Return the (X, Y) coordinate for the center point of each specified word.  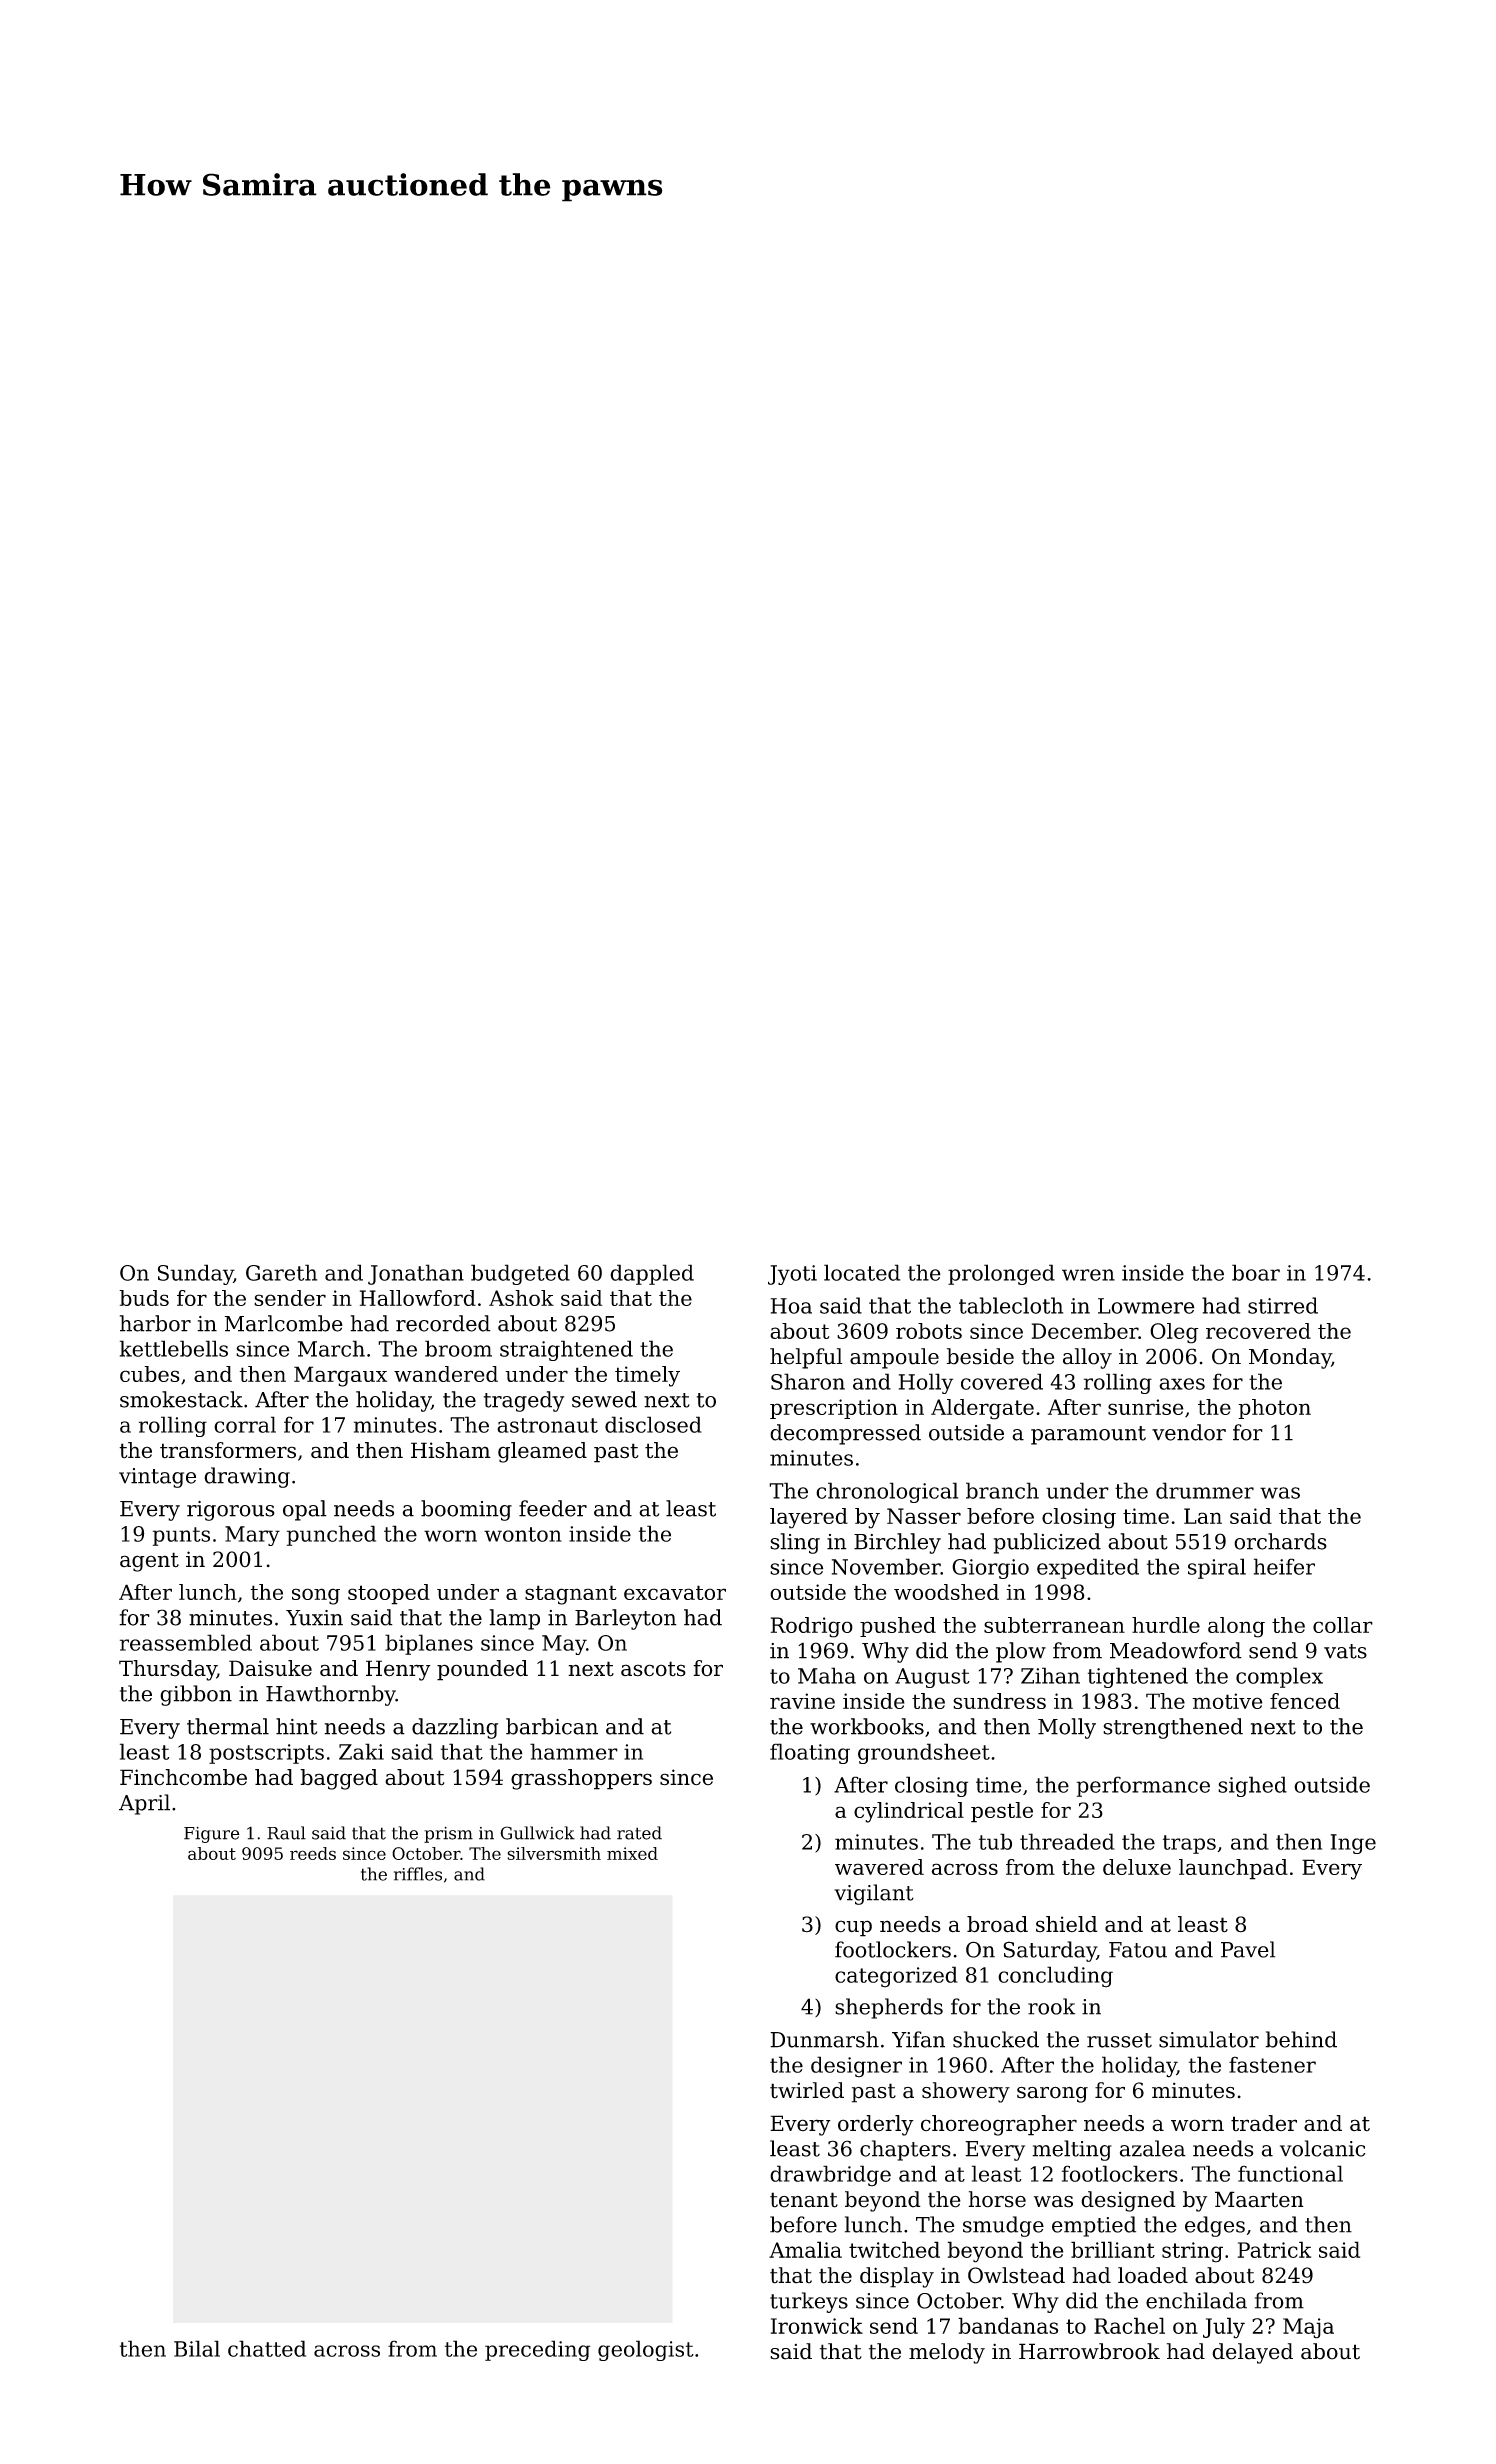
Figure (212, 1835)
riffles (418, 1874)
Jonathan (416, 1274)
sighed (1252, 1786)
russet (1119, 2040)
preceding (537, 2350)
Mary (252, 1536)
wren (1088, 1275)
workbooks (867, 1726)
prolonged (1001, 1274)
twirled (807, 2090)
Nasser (924, 1516)
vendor (1189, 1432)
